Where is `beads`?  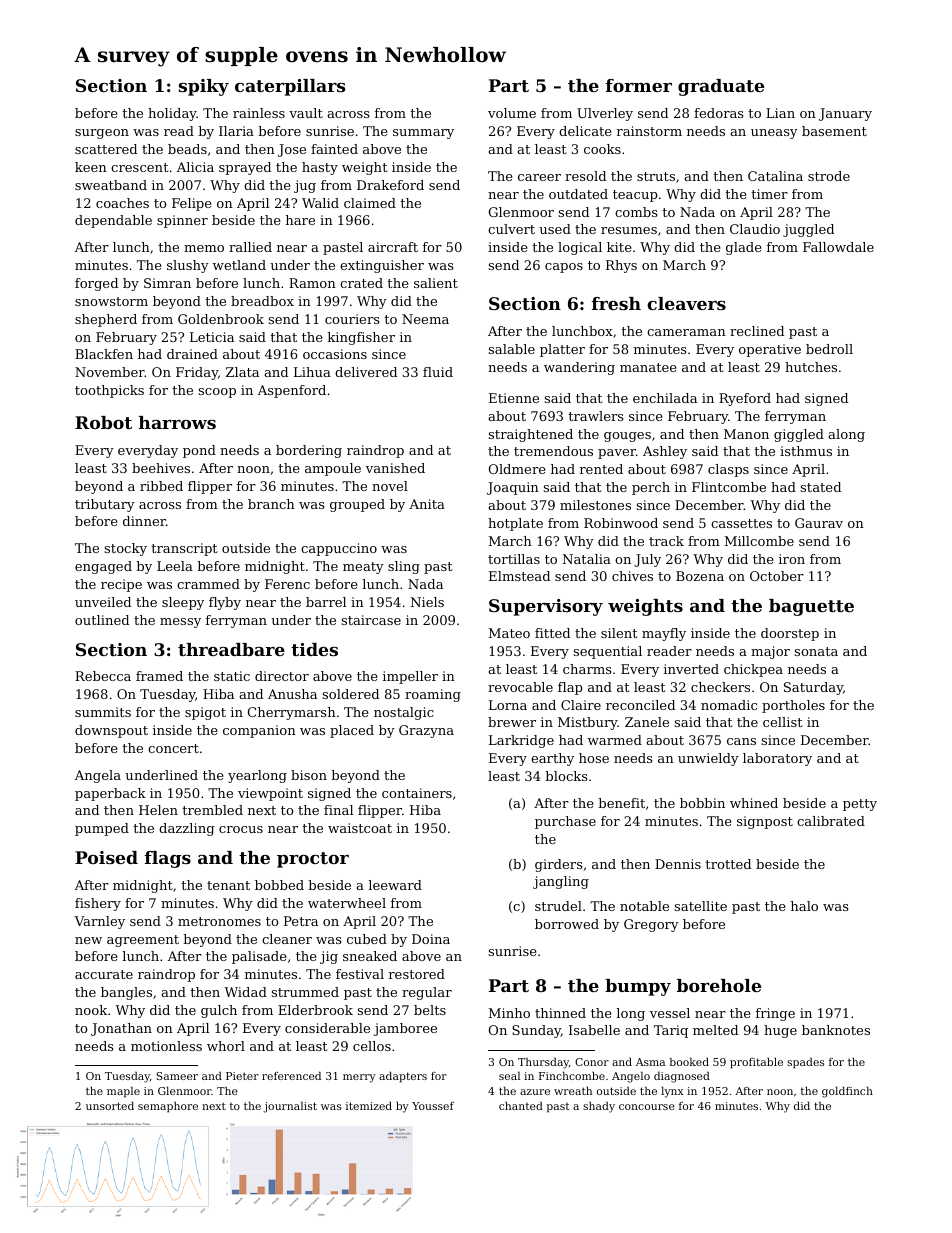 beads is located at coordinates (187, 149).
